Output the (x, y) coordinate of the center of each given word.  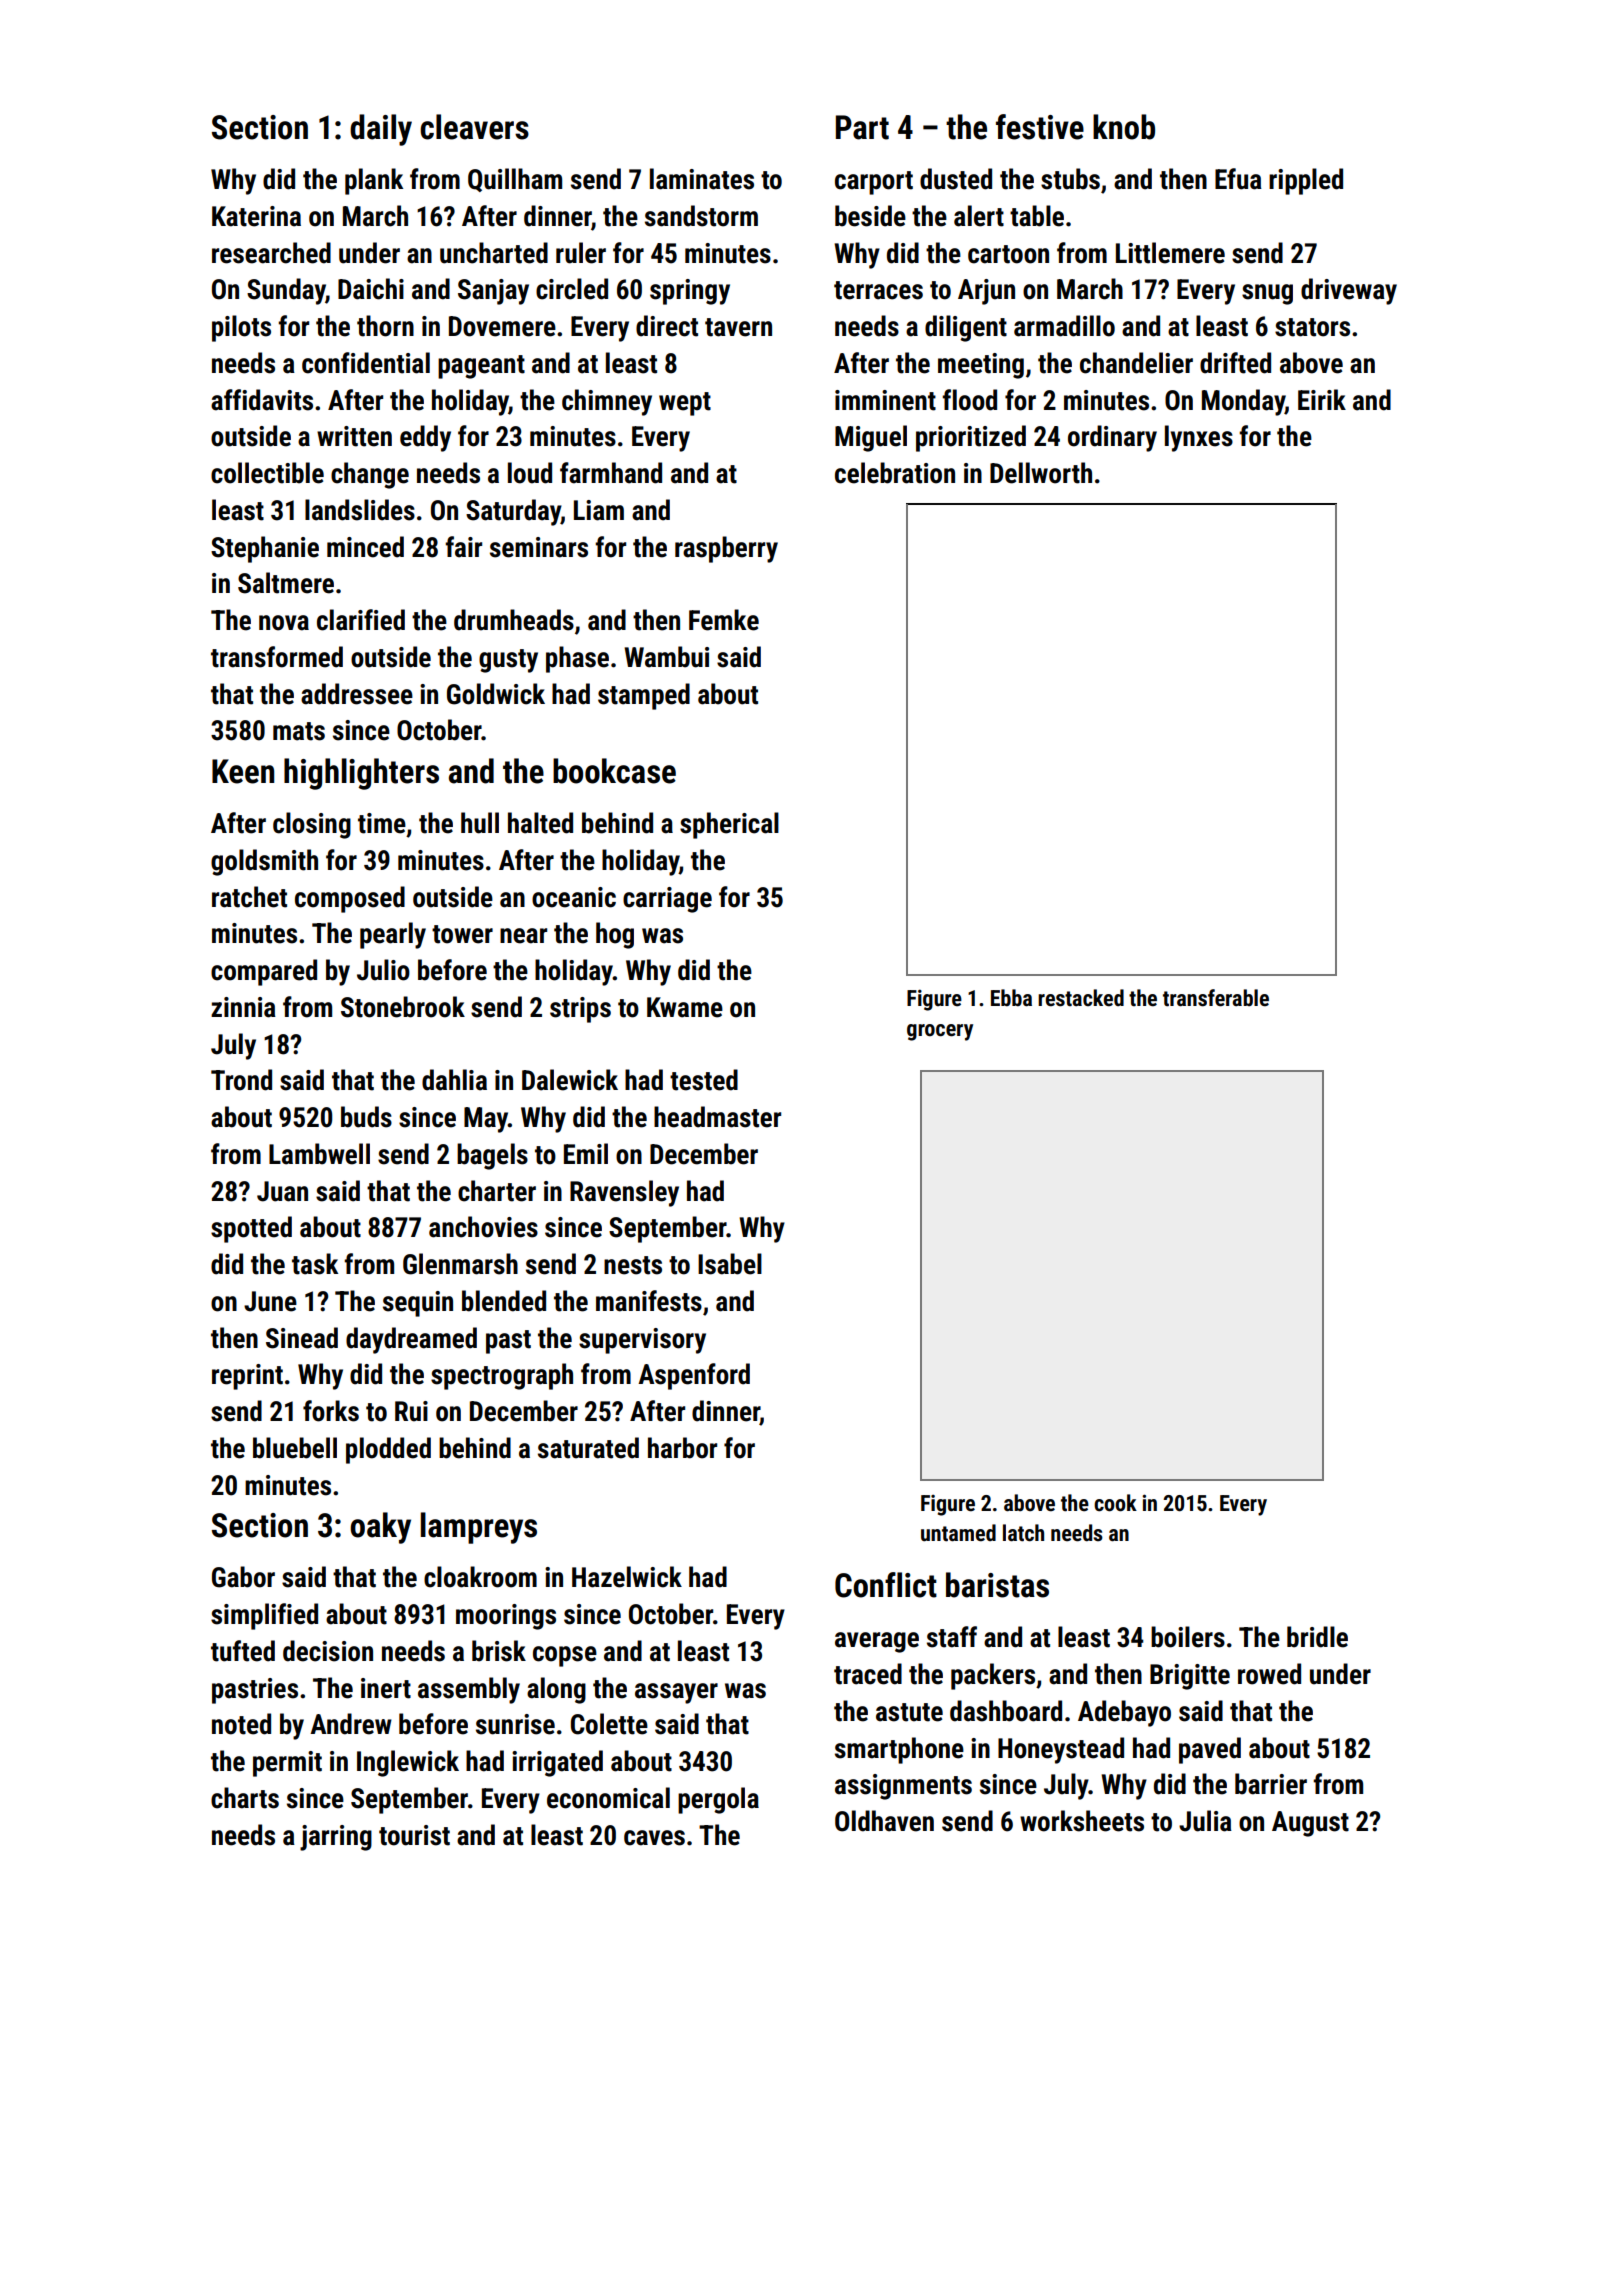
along (556, 1690)
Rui (411, 1411)
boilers (1188, 1637)
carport (874, 183)
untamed (958, 1533)
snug (1267, 294)
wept (685, 404)
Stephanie (265, 549)
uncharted (494, 253)
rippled (1306, 181)
